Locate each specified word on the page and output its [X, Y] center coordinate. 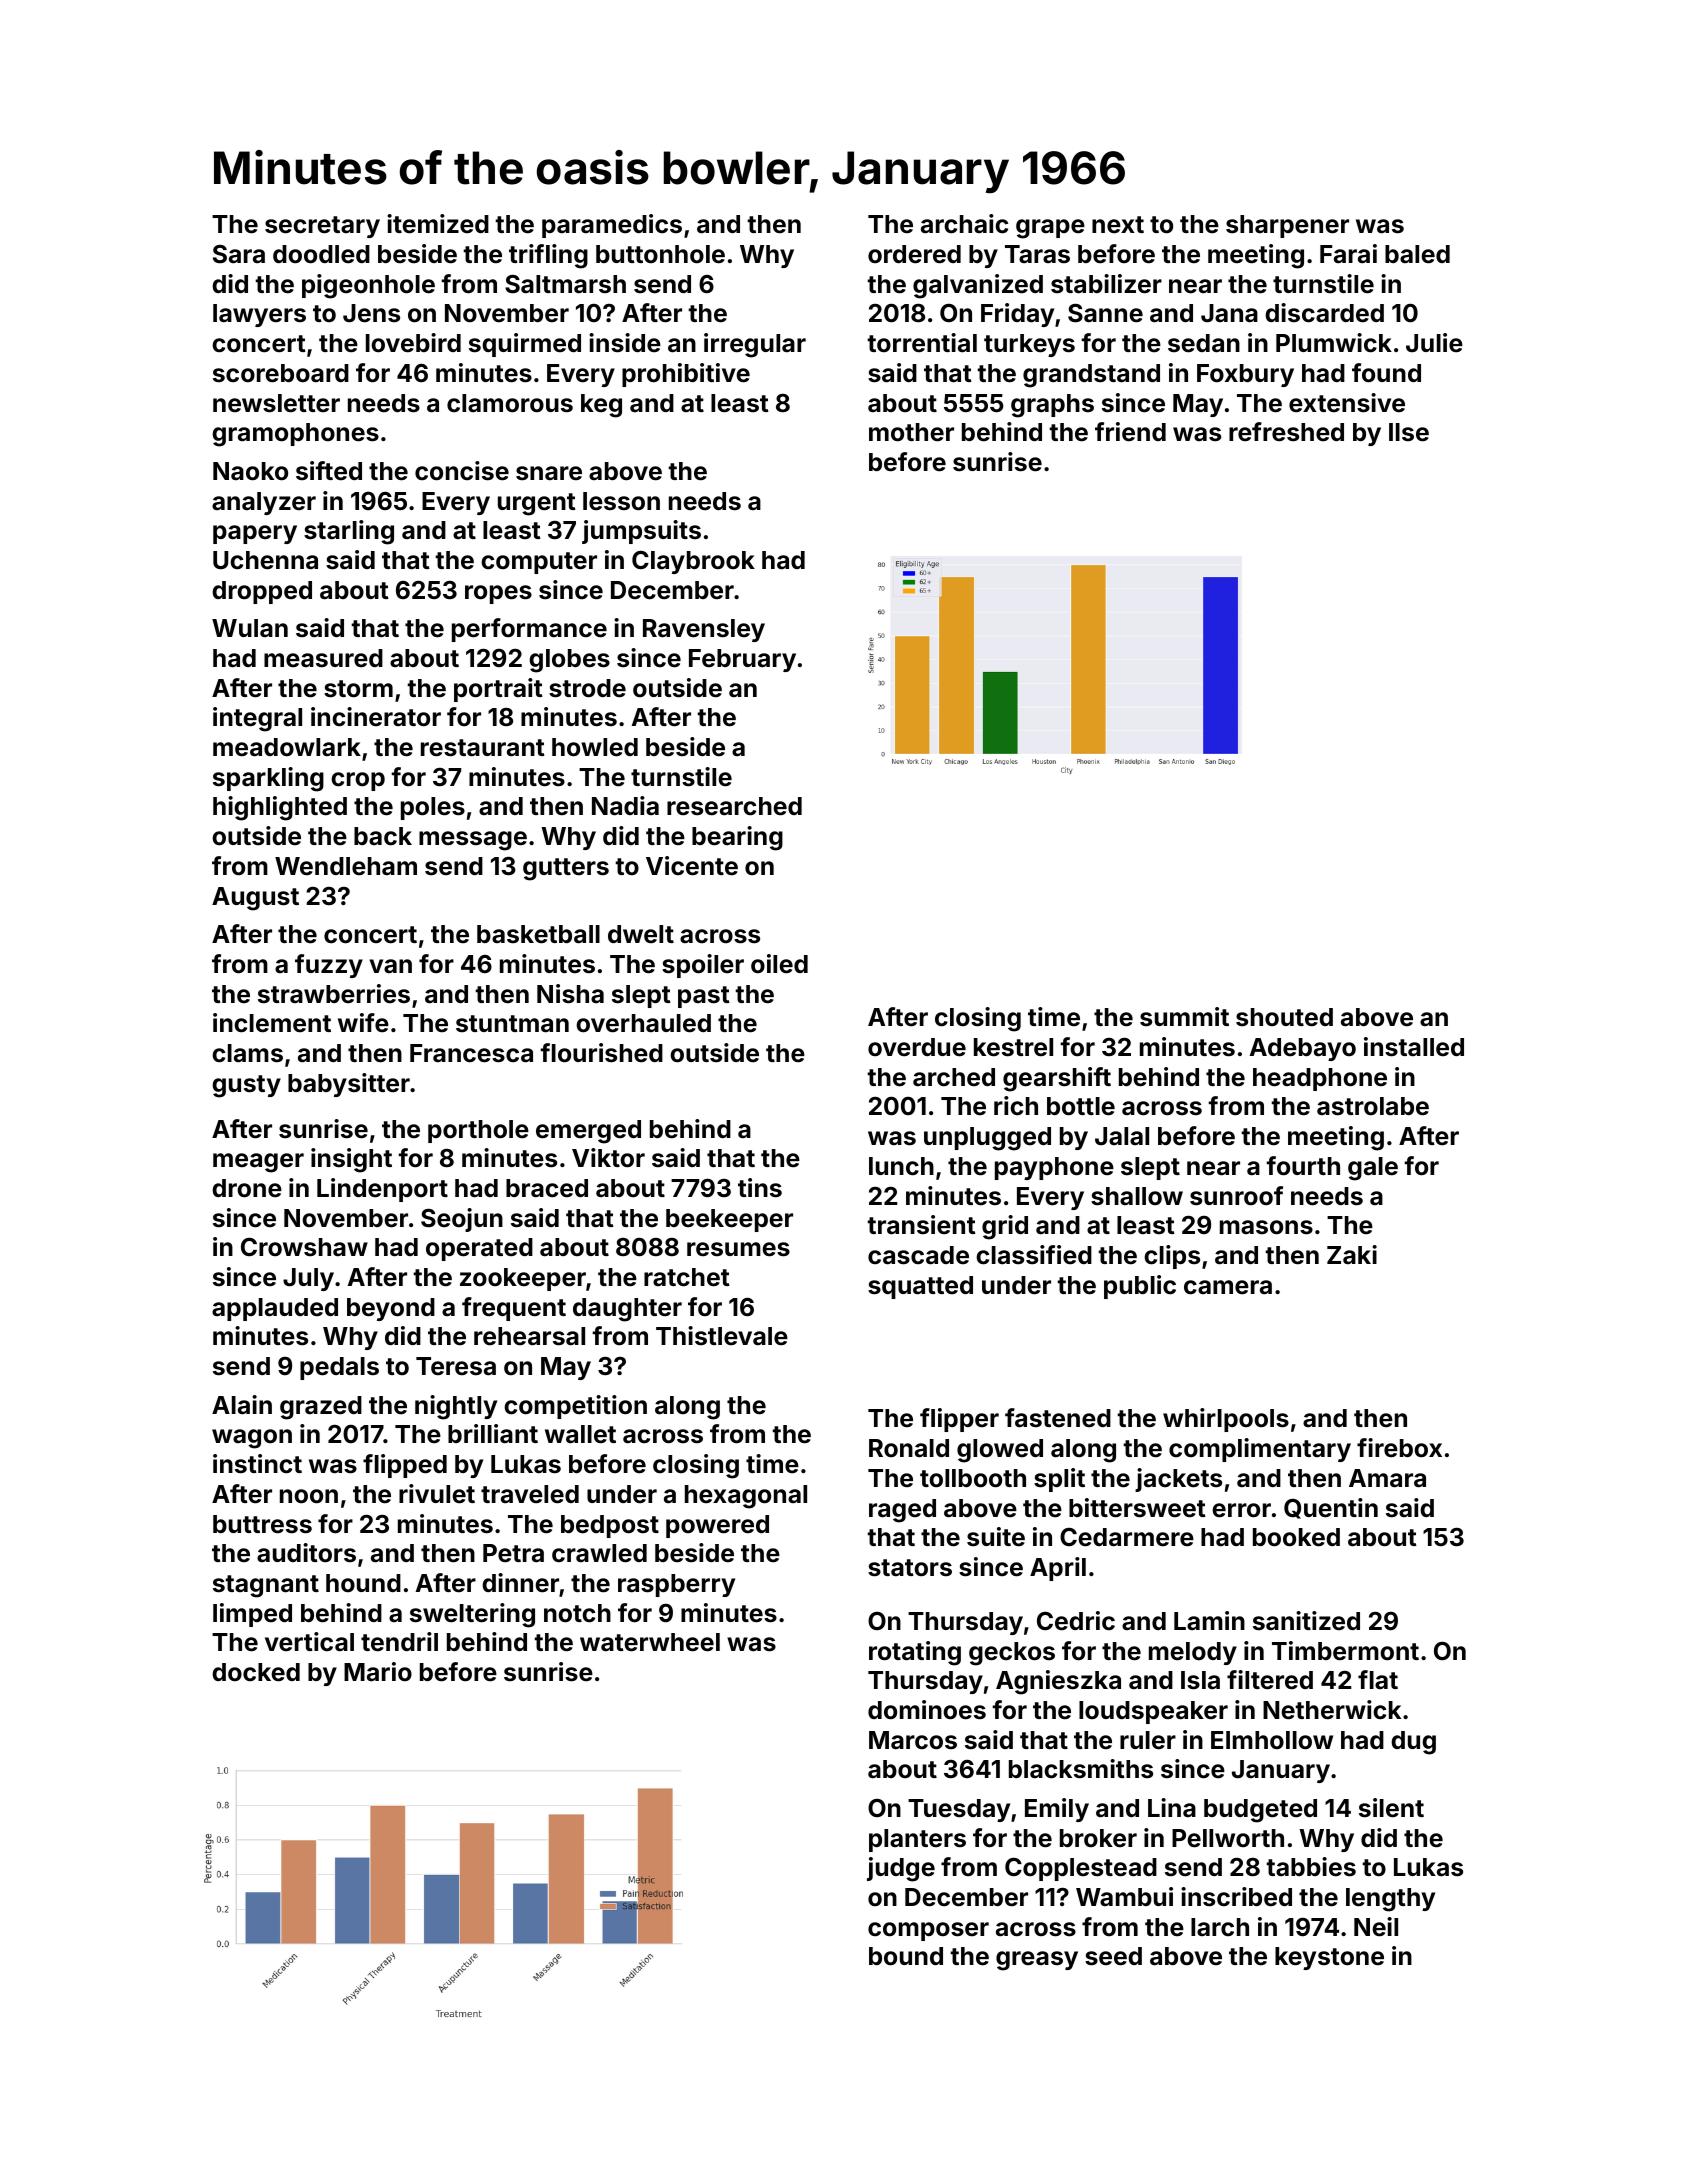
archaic [964, 224]
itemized [438, 224]
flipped [405, 1466]
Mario [378, 1672]
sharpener [1287, 226]
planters [917, 1840]
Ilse [1409, 432]
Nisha [570, 994]
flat [1378, 1679]
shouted [1284, 1017]
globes [569, 661]
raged [902, 1511]
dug [1413, 1743]
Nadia [625, 806]
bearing [737, 838]
